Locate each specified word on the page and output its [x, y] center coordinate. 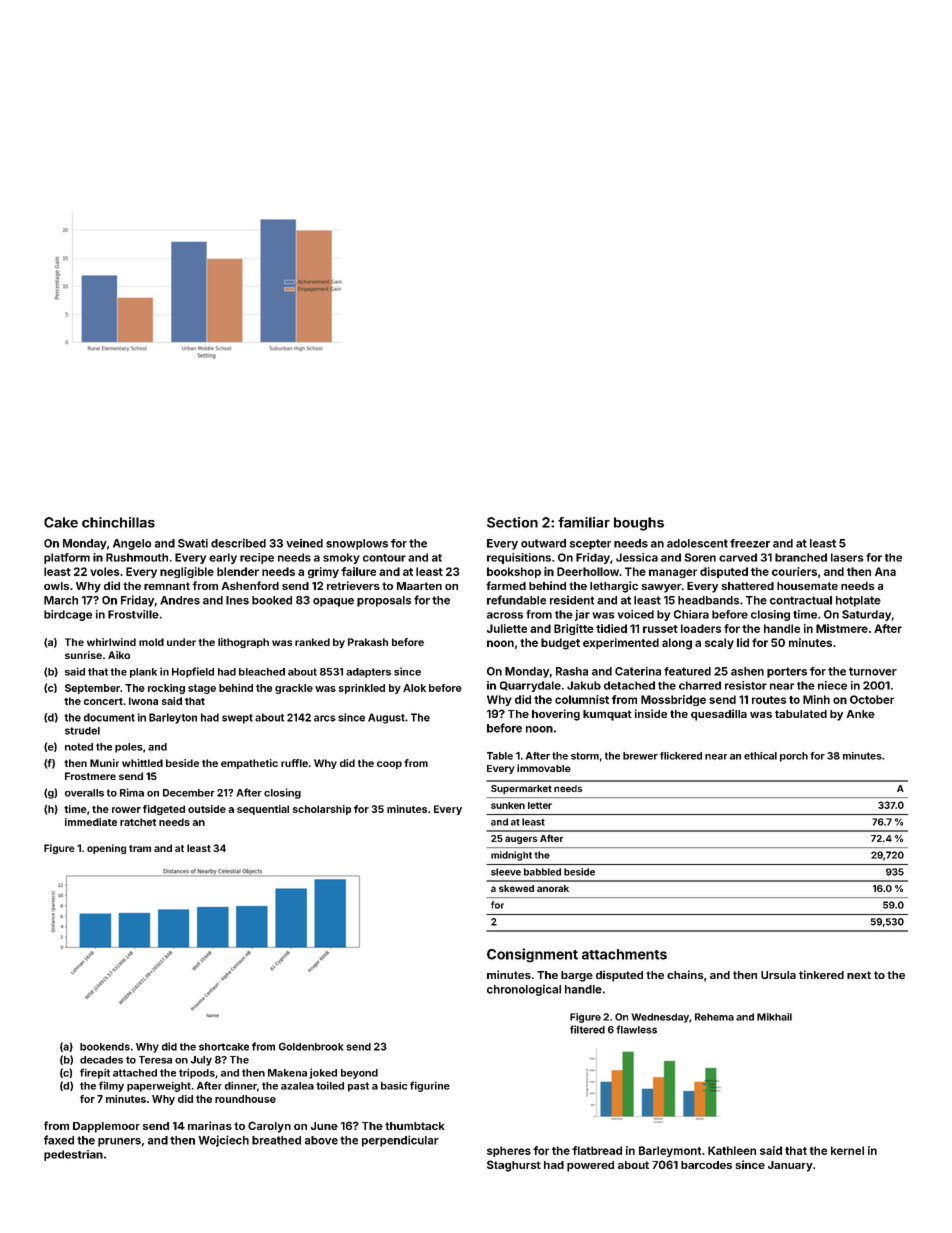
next [859, 975]
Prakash [368, 642]
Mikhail [774, 1017]
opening [106, 849]
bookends [105, 1047]
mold [151, 642]
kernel [847, 1150]
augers [521, 840]
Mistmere [842, 628]
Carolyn [269, 1127]
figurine [430, 1086]
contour [384, 558]
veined [304, 543]
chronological [524, 990]
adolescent [697, 543]
